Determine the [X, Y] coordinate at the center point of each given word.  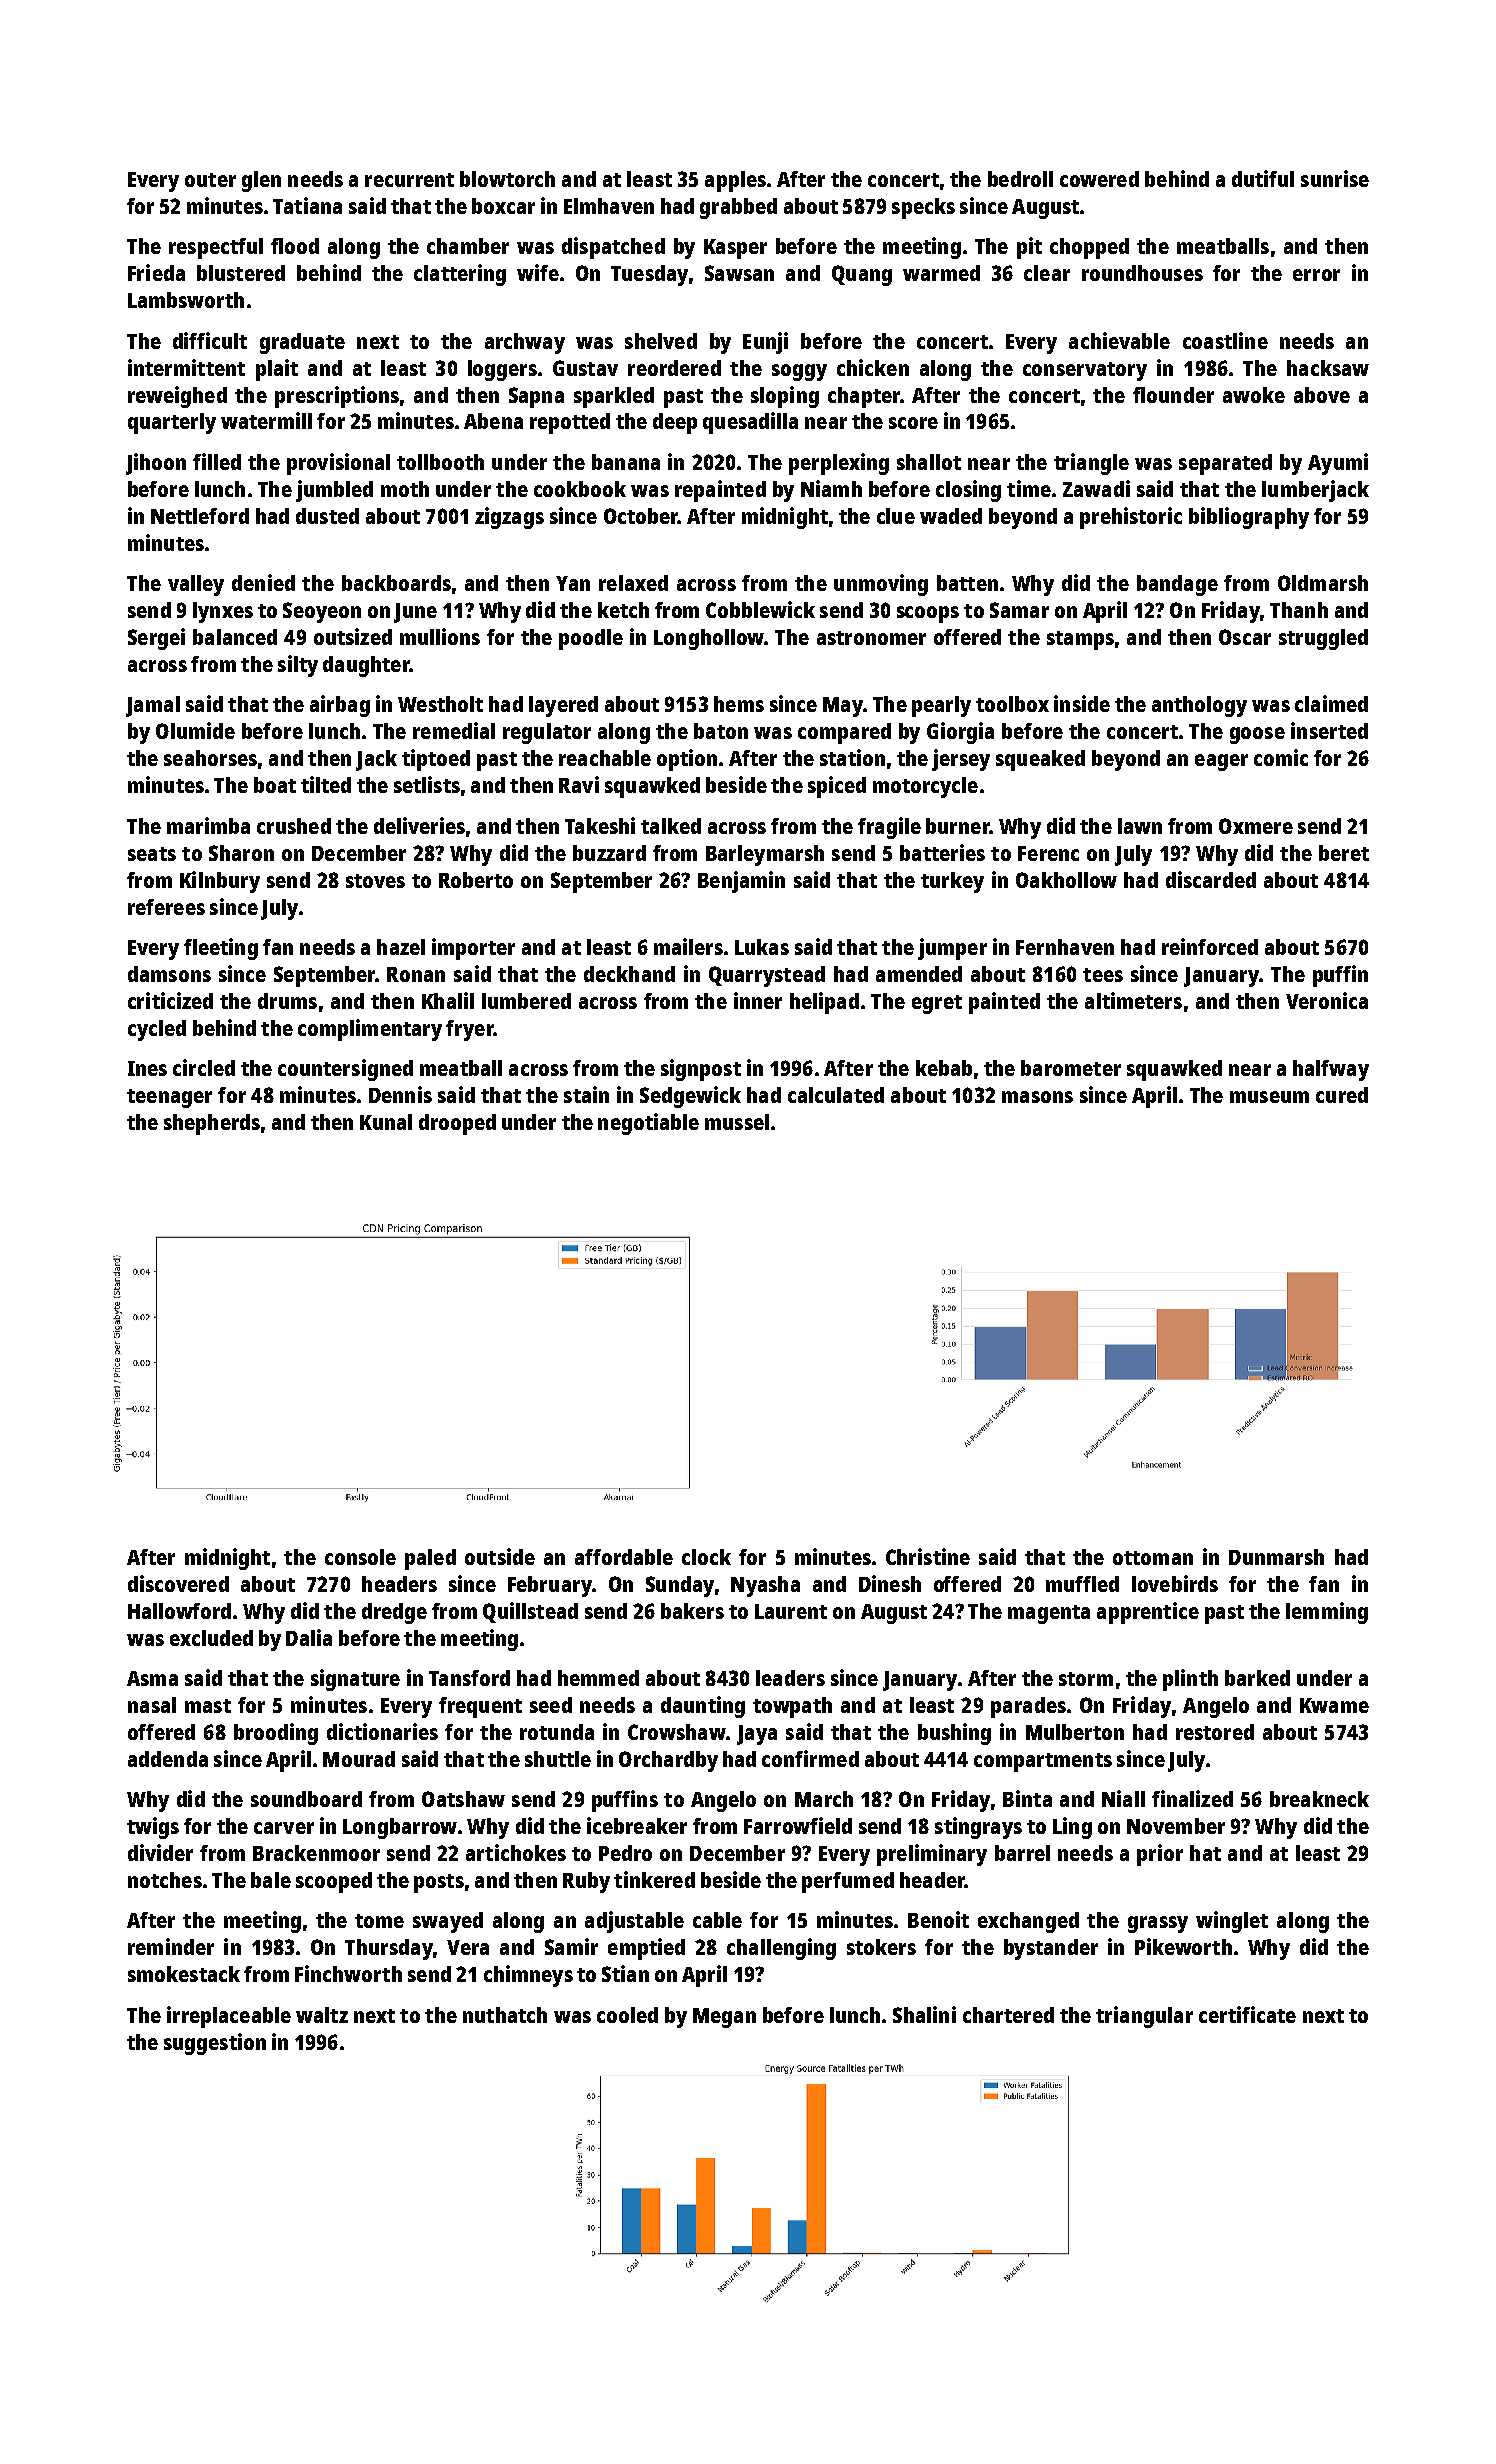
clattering [460, 275]
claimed [1331, 703]
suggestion [215, 2044]
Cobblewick [760, 609]
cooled [627, 2015]
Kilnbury [220, 882]
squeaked [1040, 760]
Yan [573, 583]
